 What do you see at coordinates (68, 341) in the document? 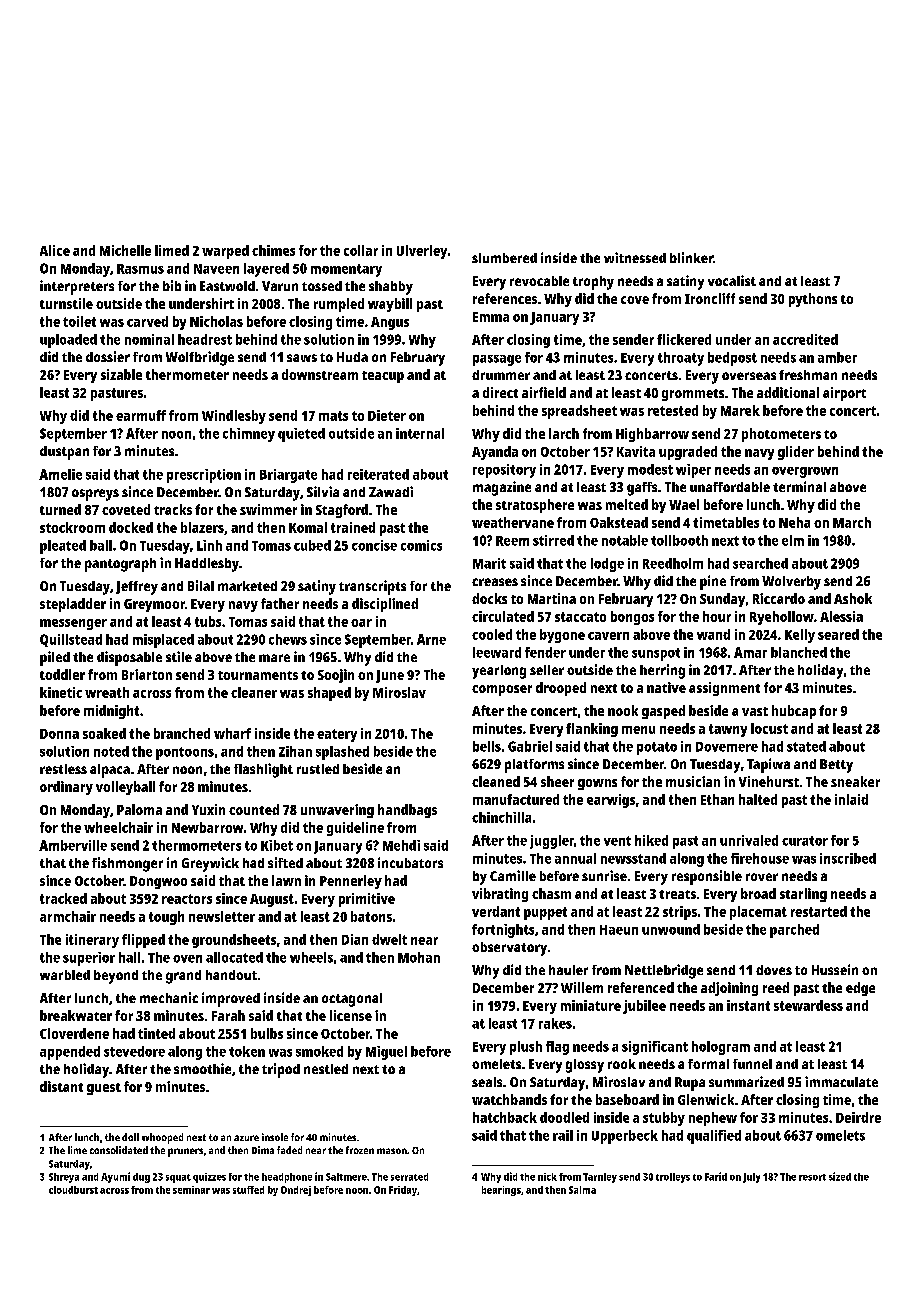
I see `uploaded` at bounding box center [68, 341].
